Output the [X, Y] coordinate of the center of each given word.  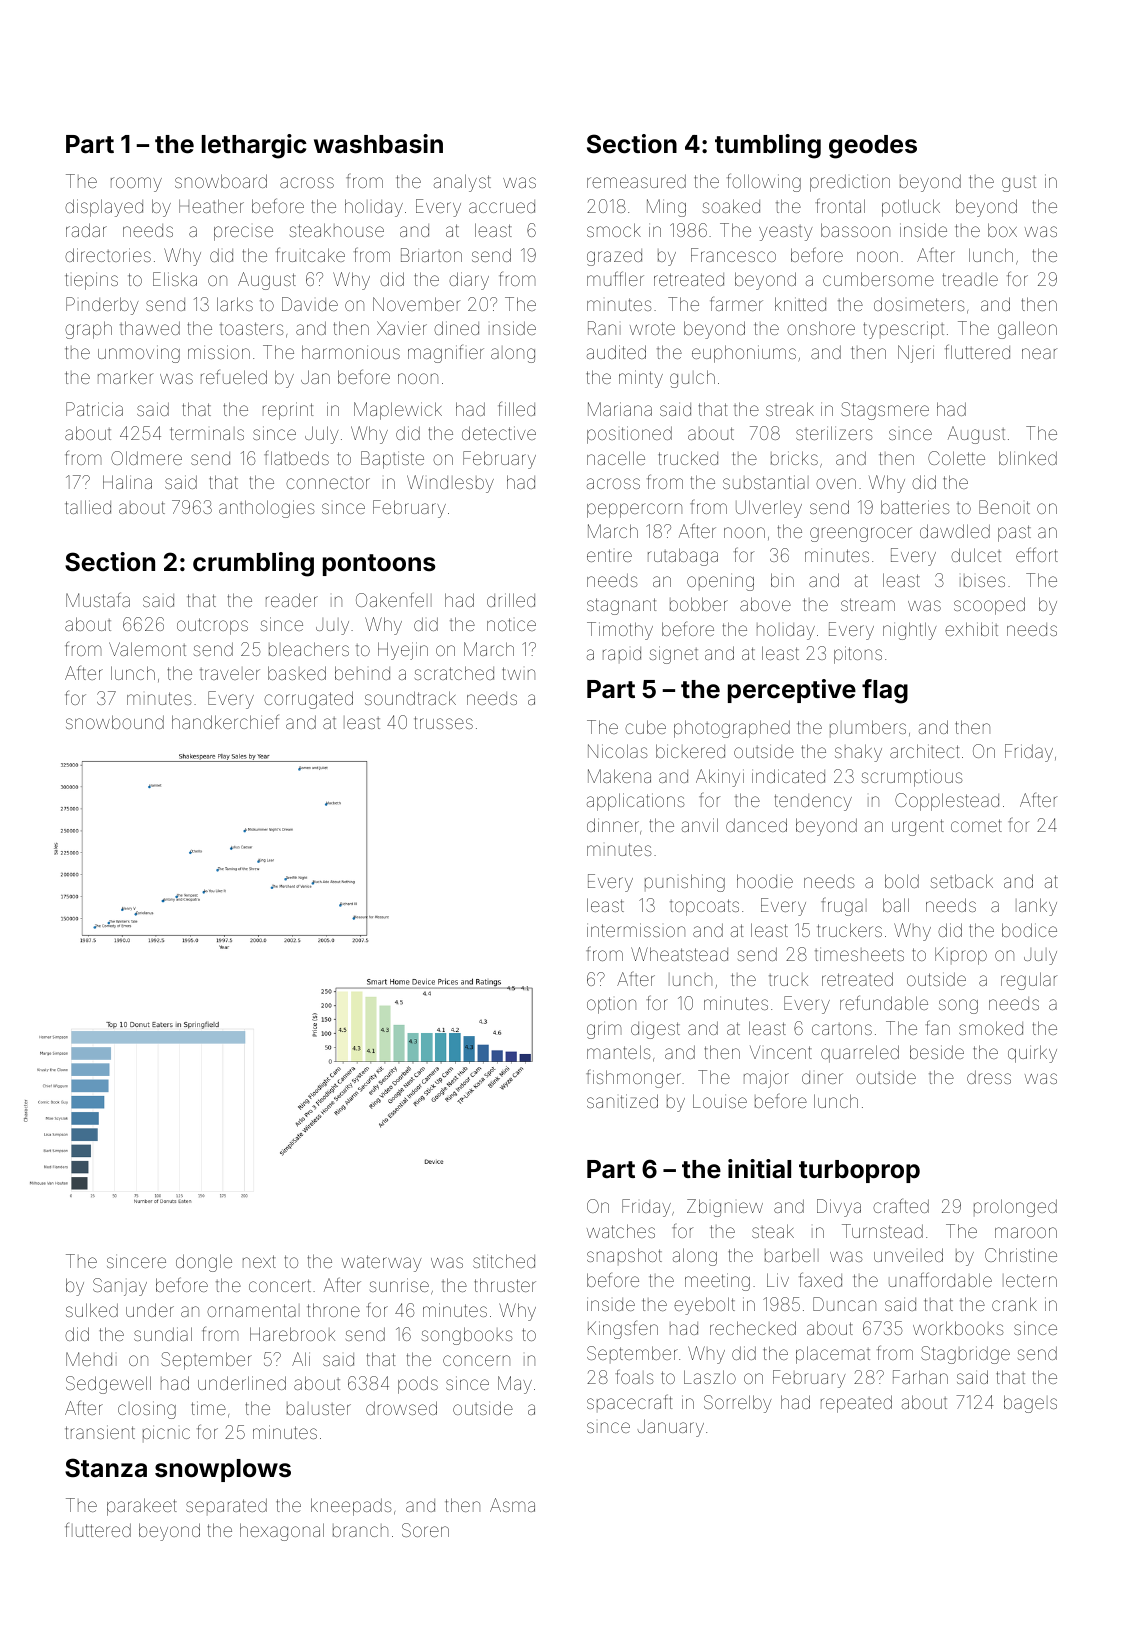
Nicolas [618, 751]
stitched [504, 1261]
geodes [873, 147]
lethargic [254, 146]
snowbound [115, 722]
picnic [166, 1433]
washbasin [378, 144]
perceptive [792, 691]
